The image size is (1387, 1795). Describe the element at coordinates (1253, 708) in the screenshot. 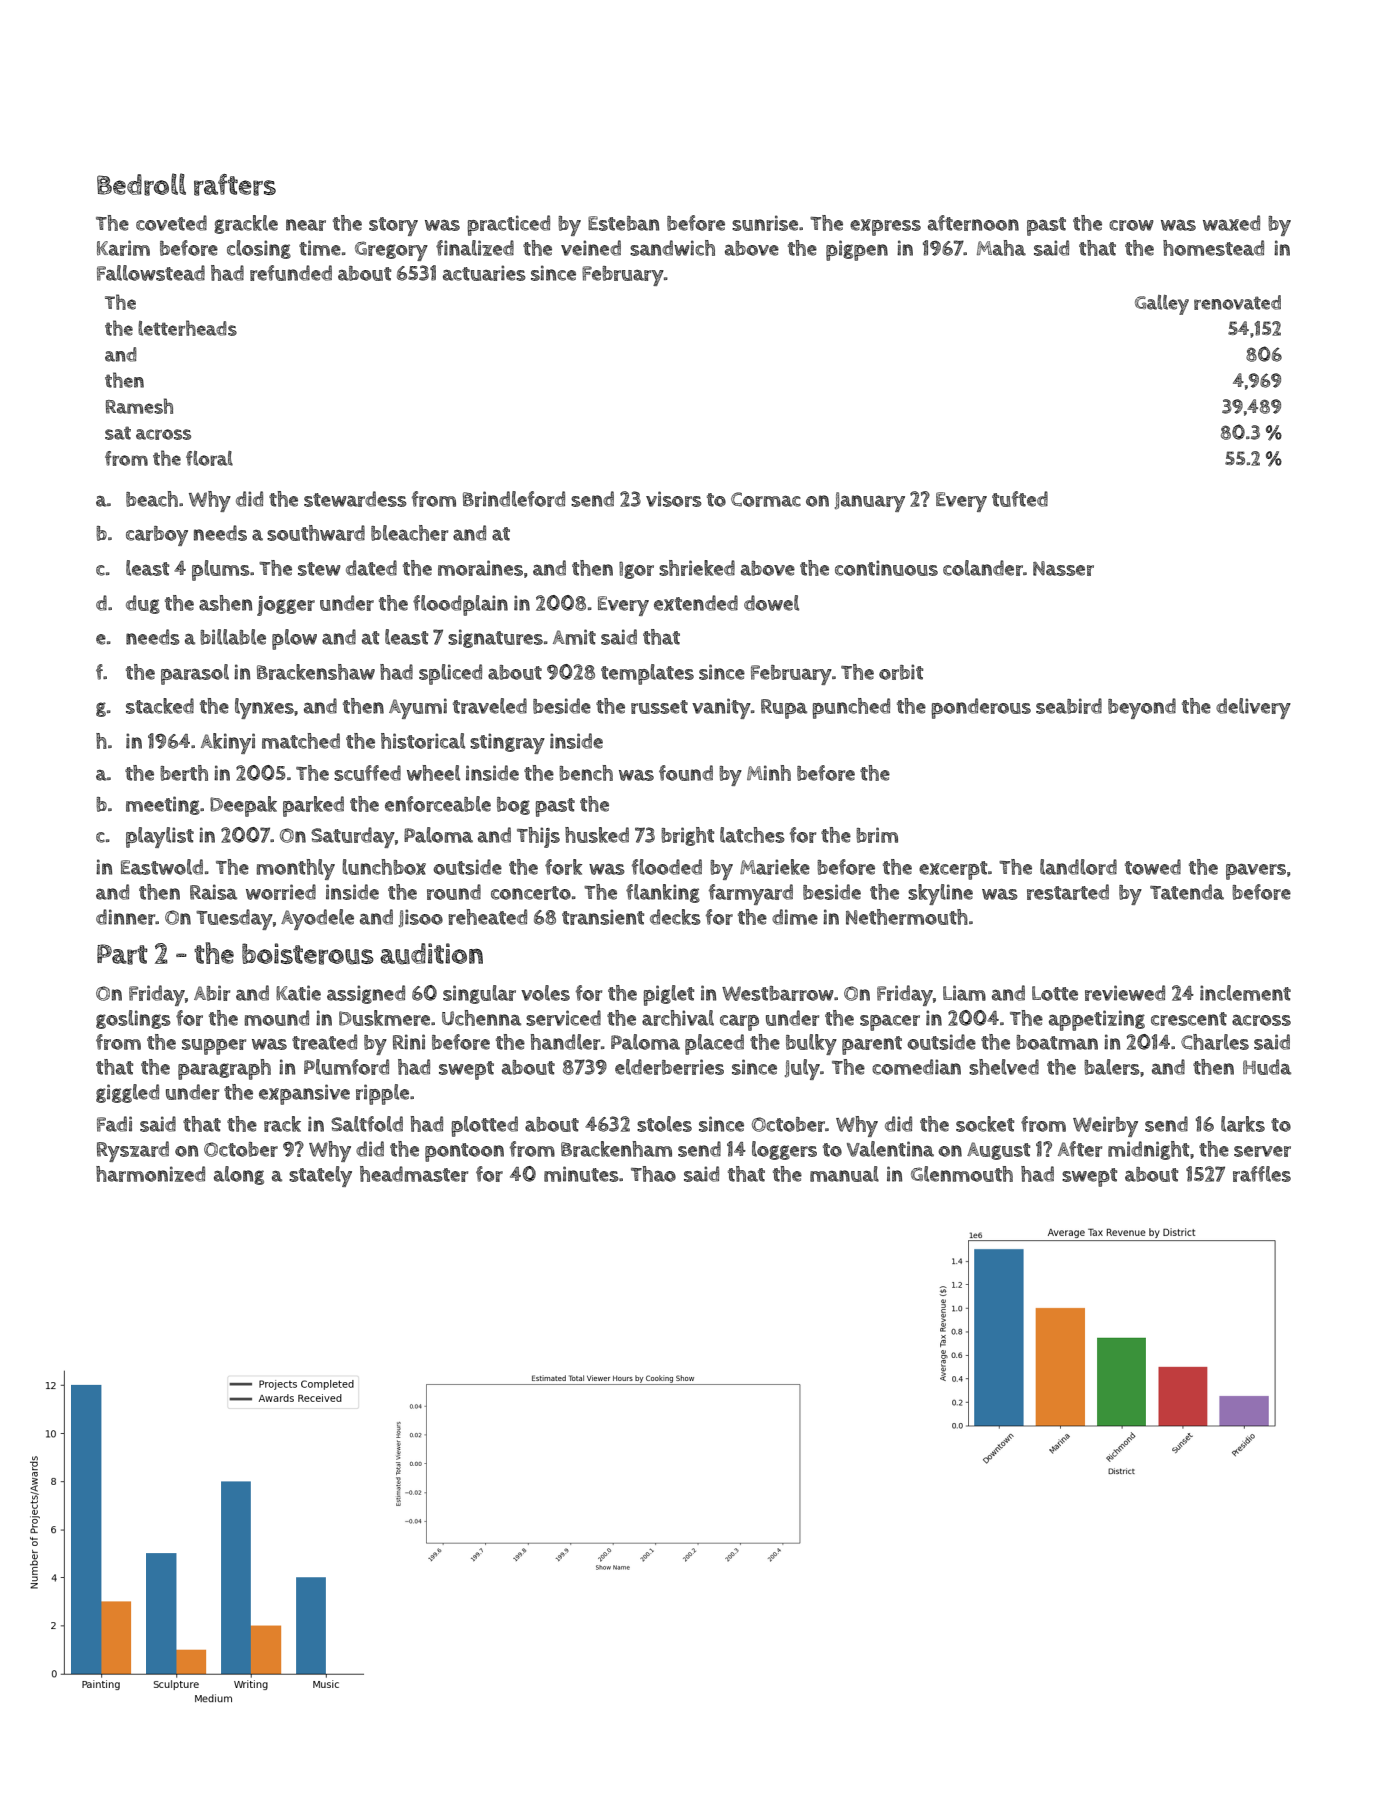

I see `delivery` at that location.
